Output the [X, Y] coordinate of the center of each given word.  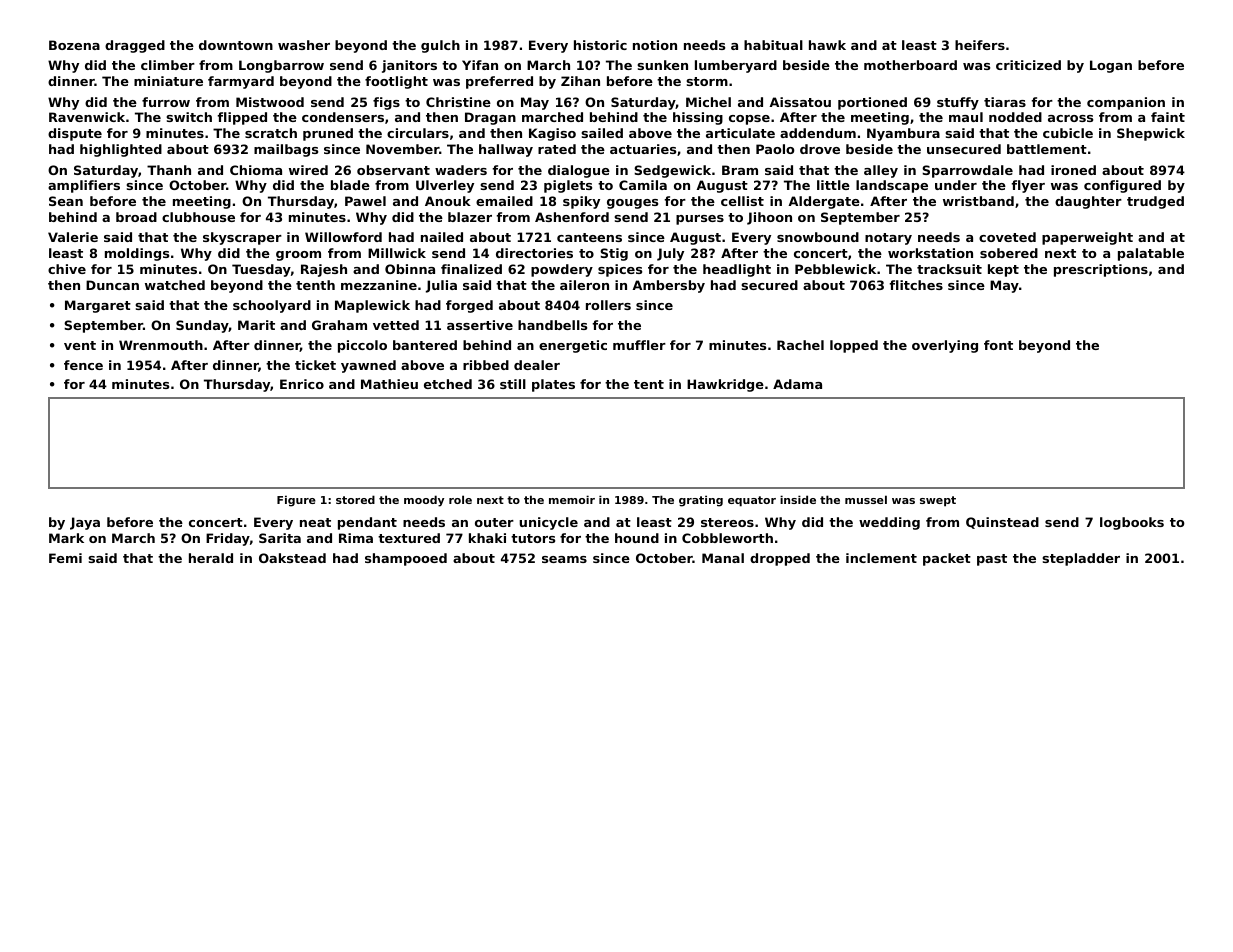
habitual [773, 45]
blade [350, 185]
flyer [1028, 186]
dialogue [579, 171]
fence [83, 365]
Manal [723, 558]
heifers [980, 45]
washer [304, 45]
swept [938, 501]
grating [701, 501]
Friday [228, 539]
